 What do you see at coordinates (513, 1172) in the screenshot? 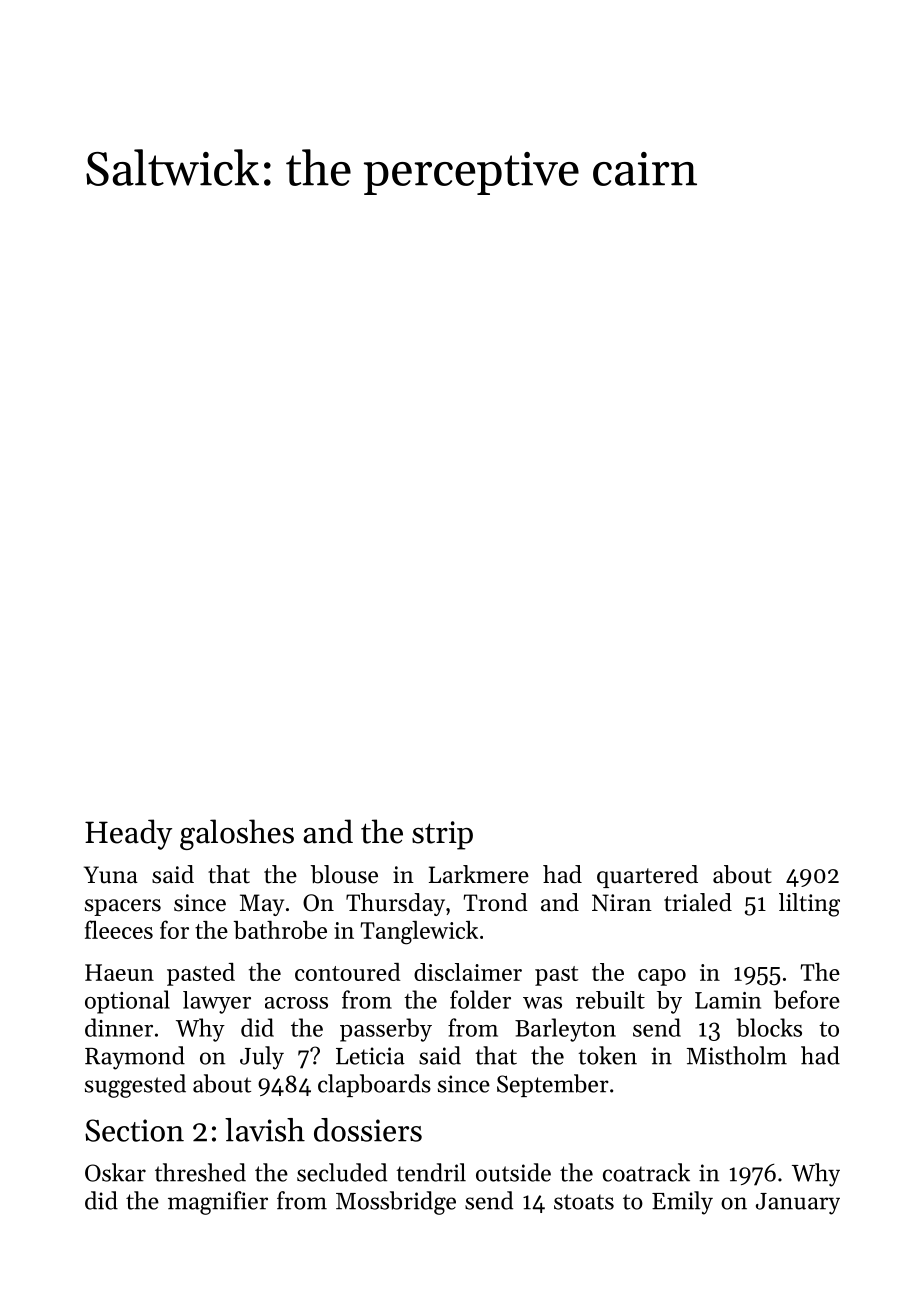
I see `outside` at bounding box center [513, 1172].
